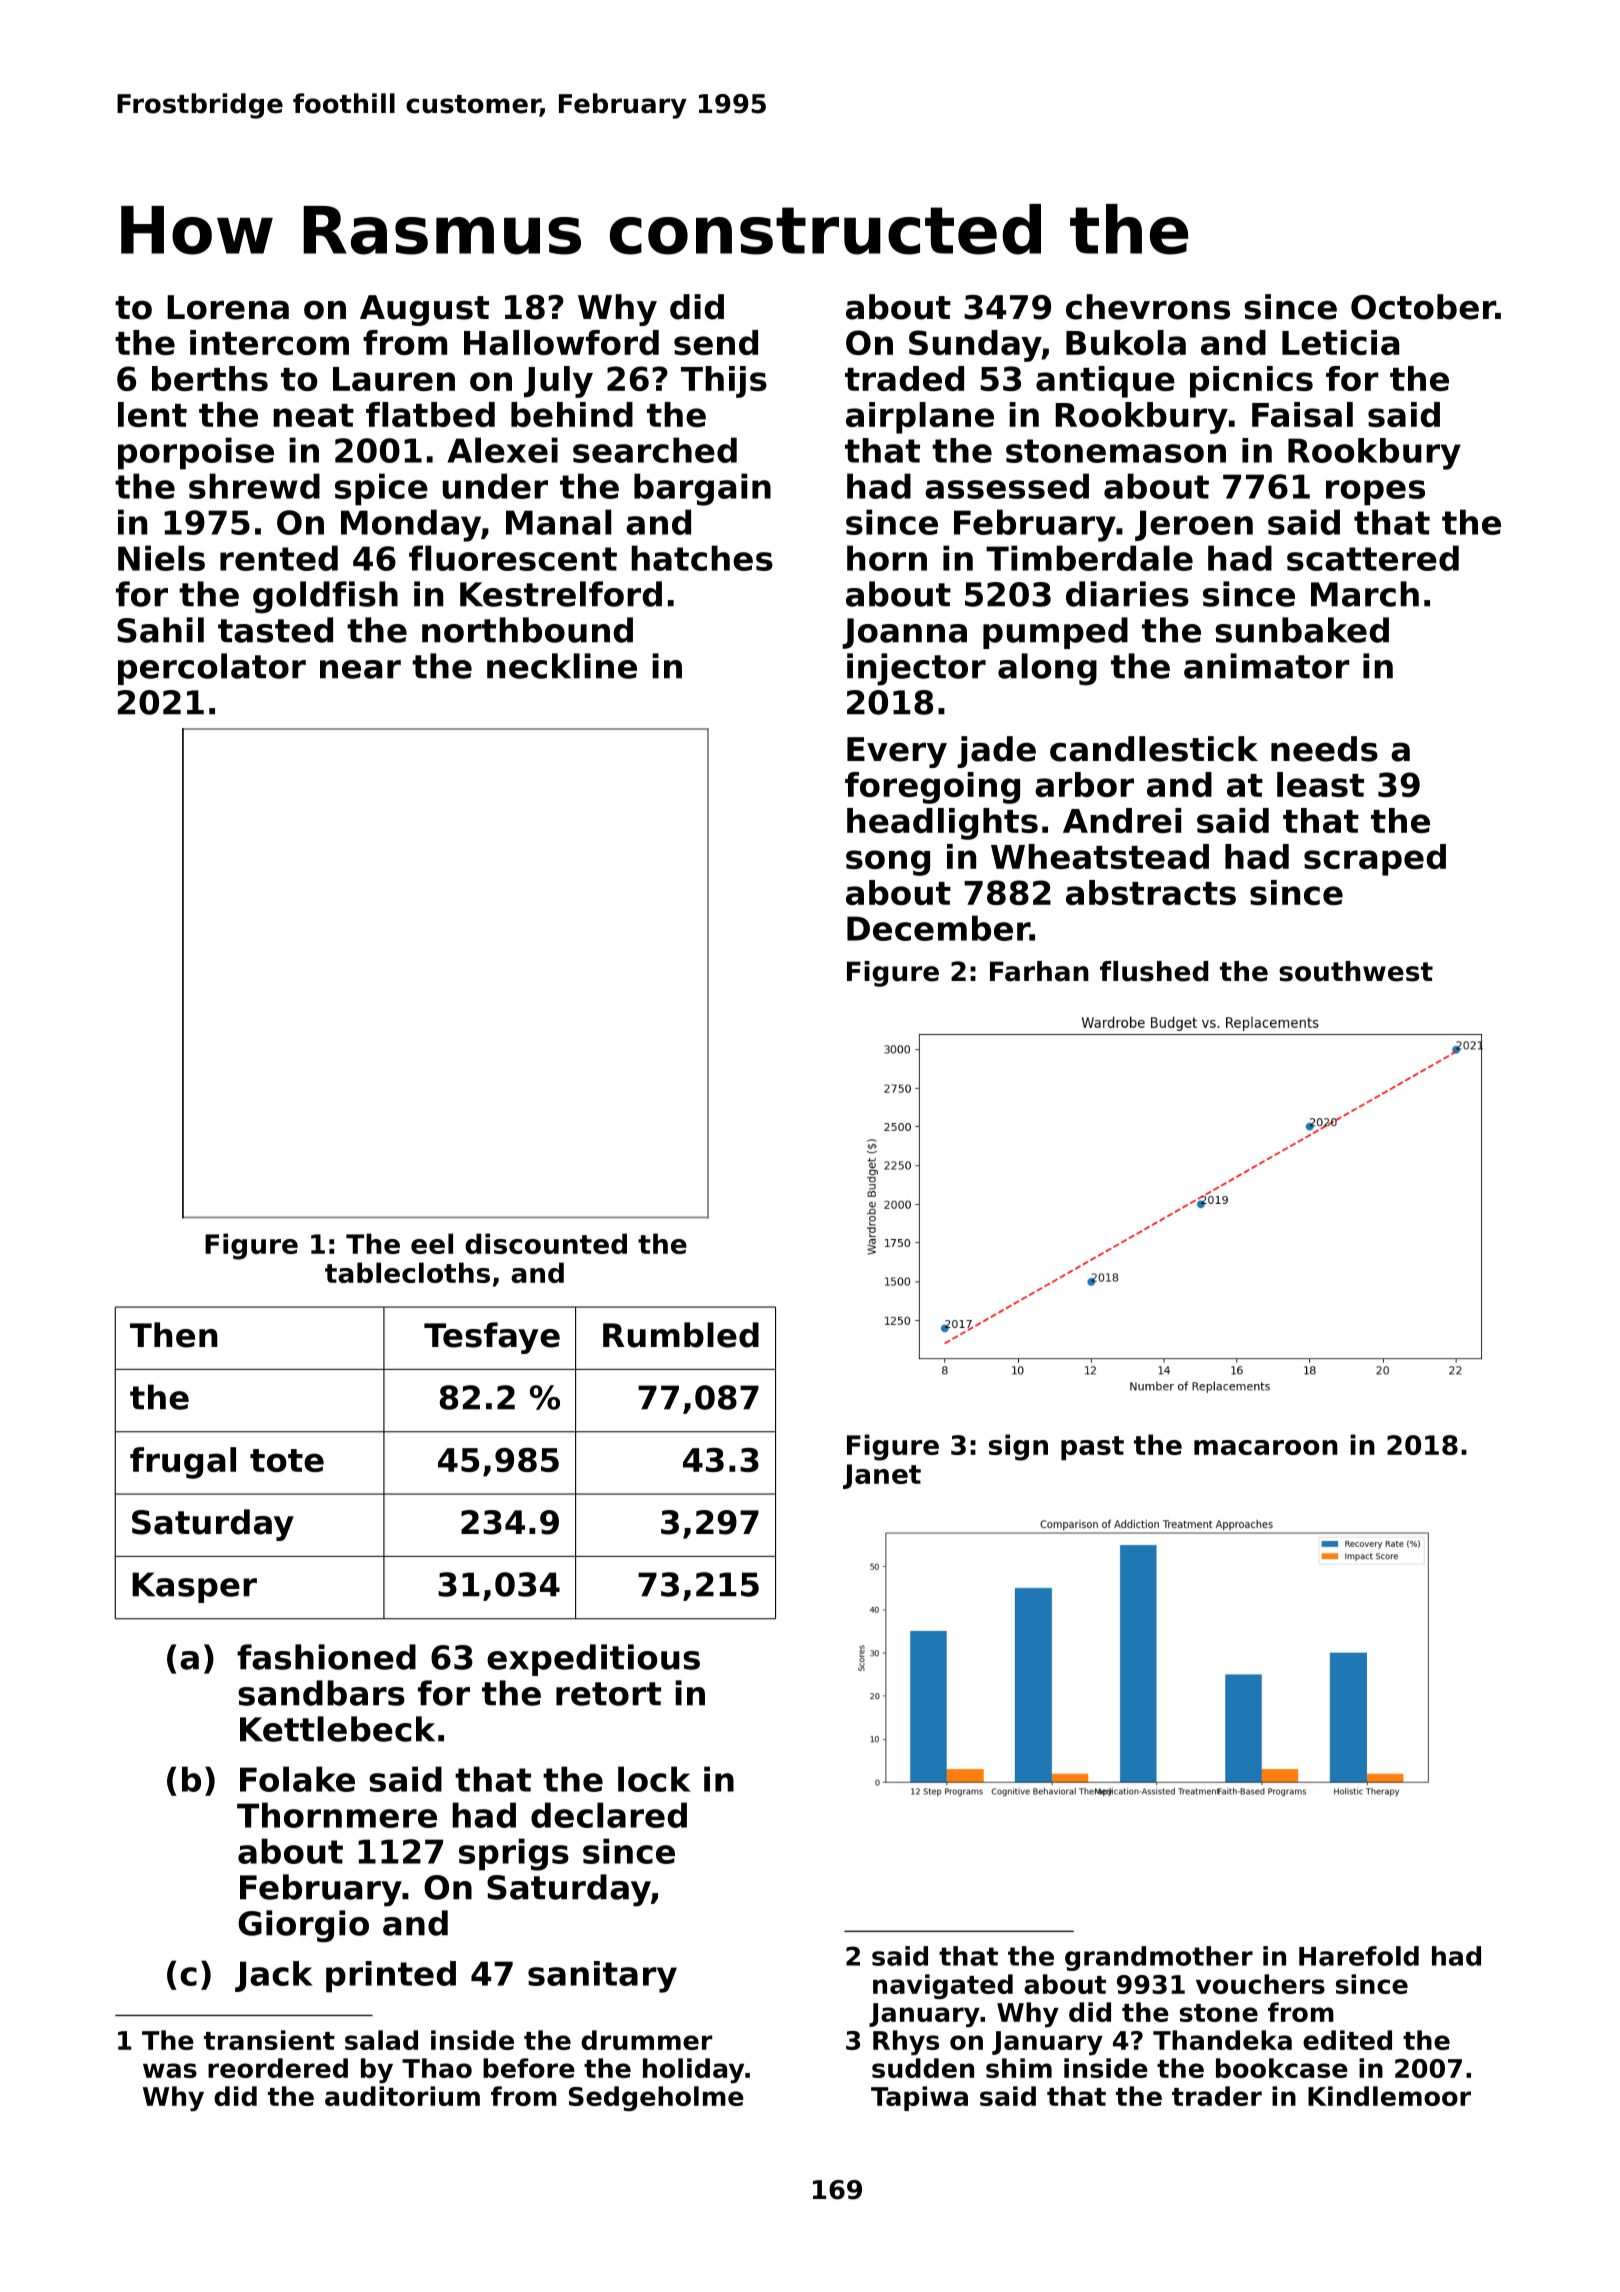  I want to click on macaroon, so click(1266, 1447).
